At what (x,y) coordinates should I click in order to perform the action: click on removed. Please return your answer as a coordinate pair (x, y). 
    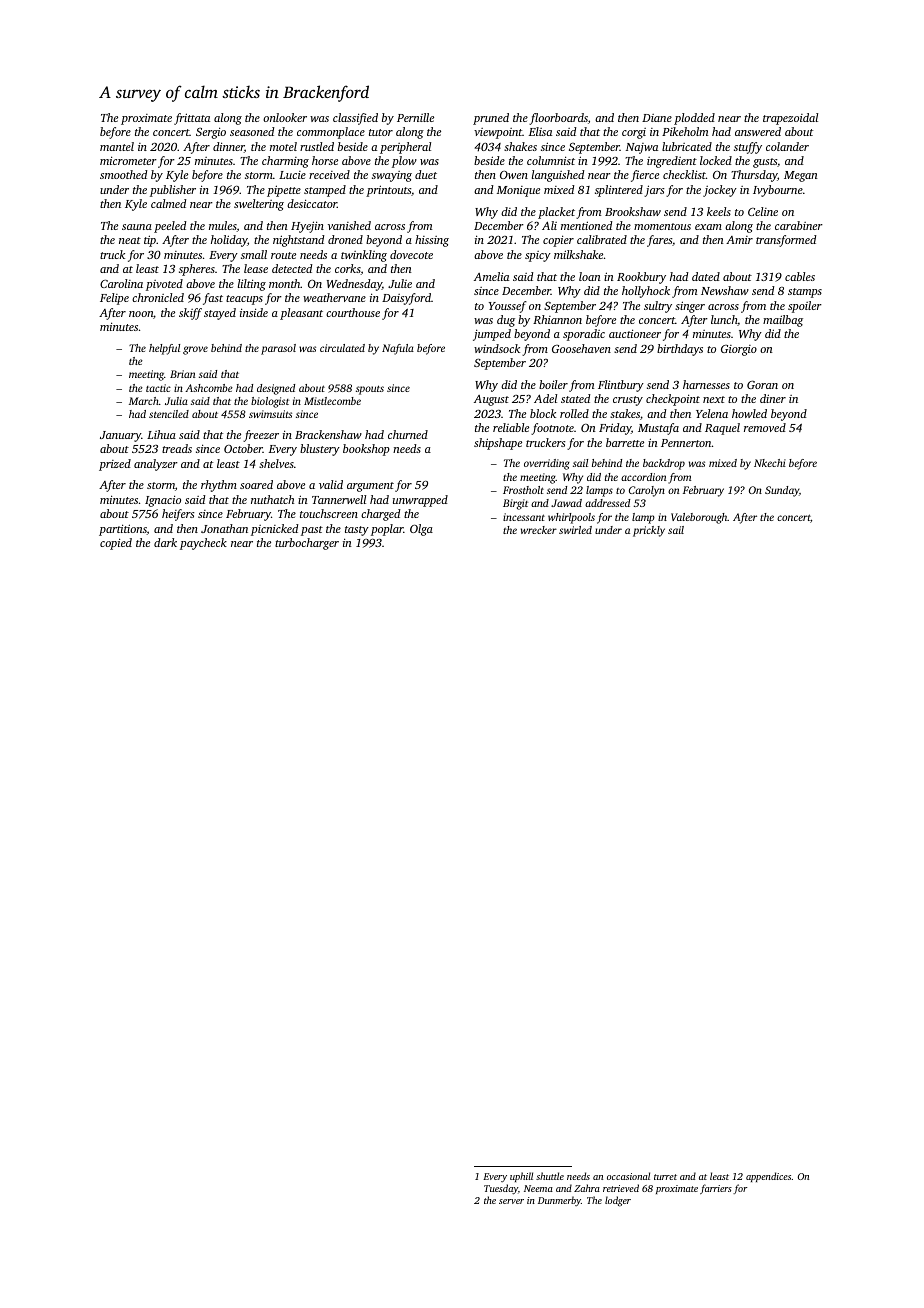
    Looking at the image, I should click on (765, 427).
